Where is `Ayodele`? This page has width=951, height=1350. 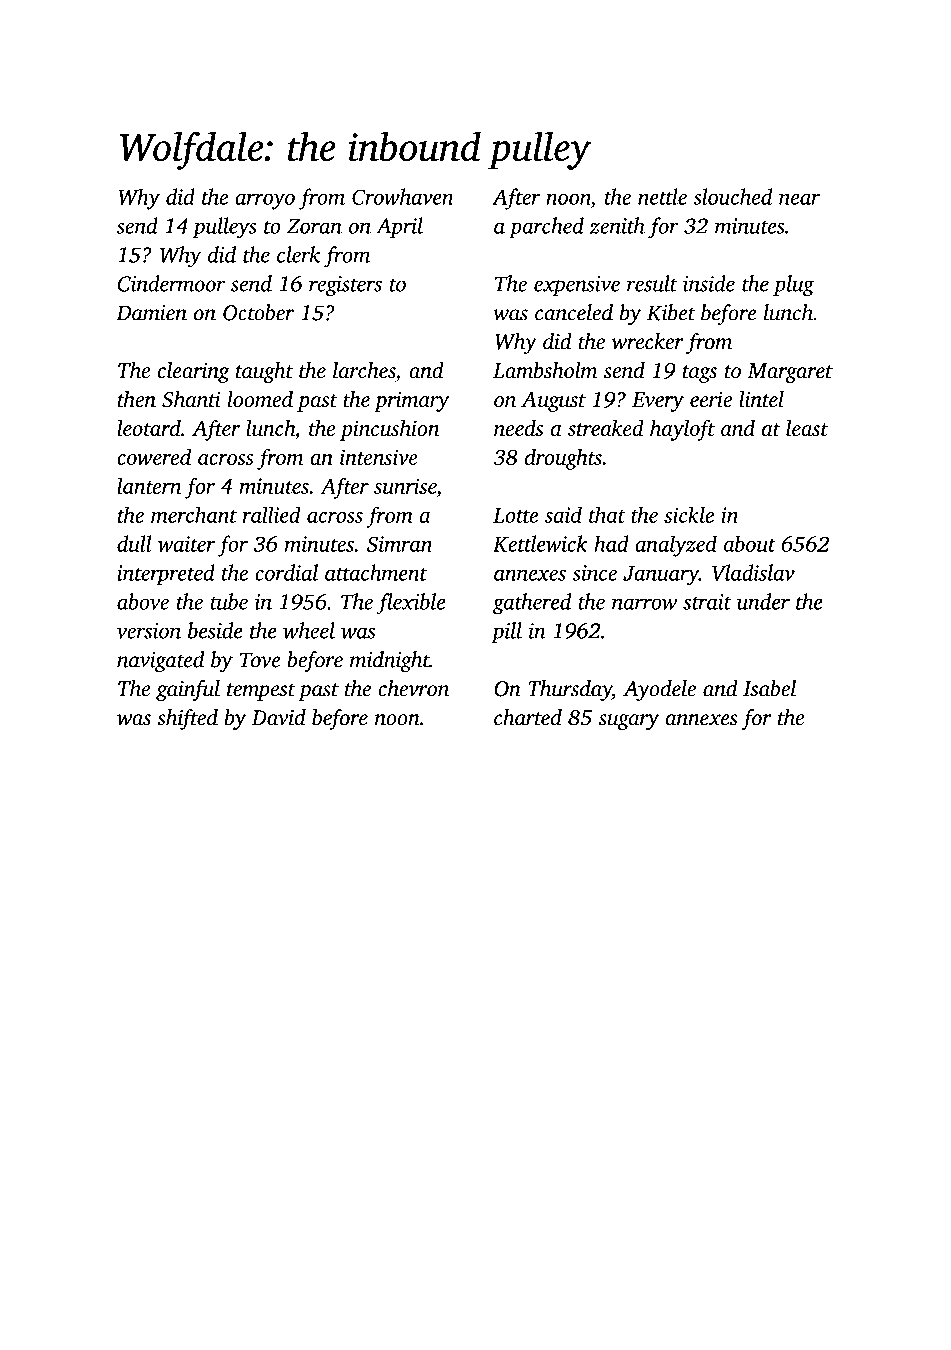 Ayodele is located at coordinates (659, 690).
